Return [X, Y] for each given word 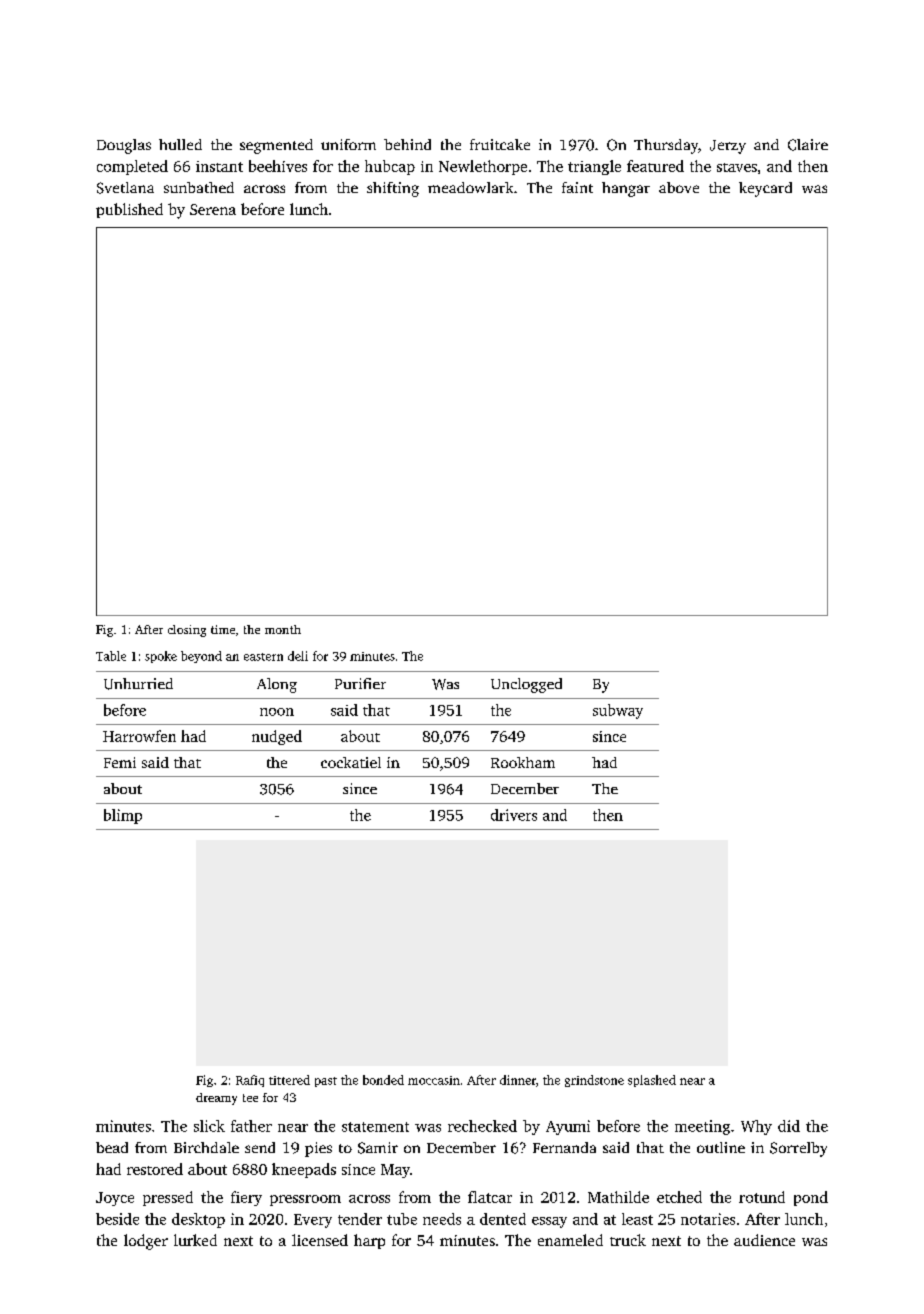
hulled [180, 144]
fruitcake [500, 144]
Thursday [666, 146]
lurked [195, 1240]
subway [618, 711]
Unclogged [526, 685]
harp [369, 1241]
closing [187, 631]
